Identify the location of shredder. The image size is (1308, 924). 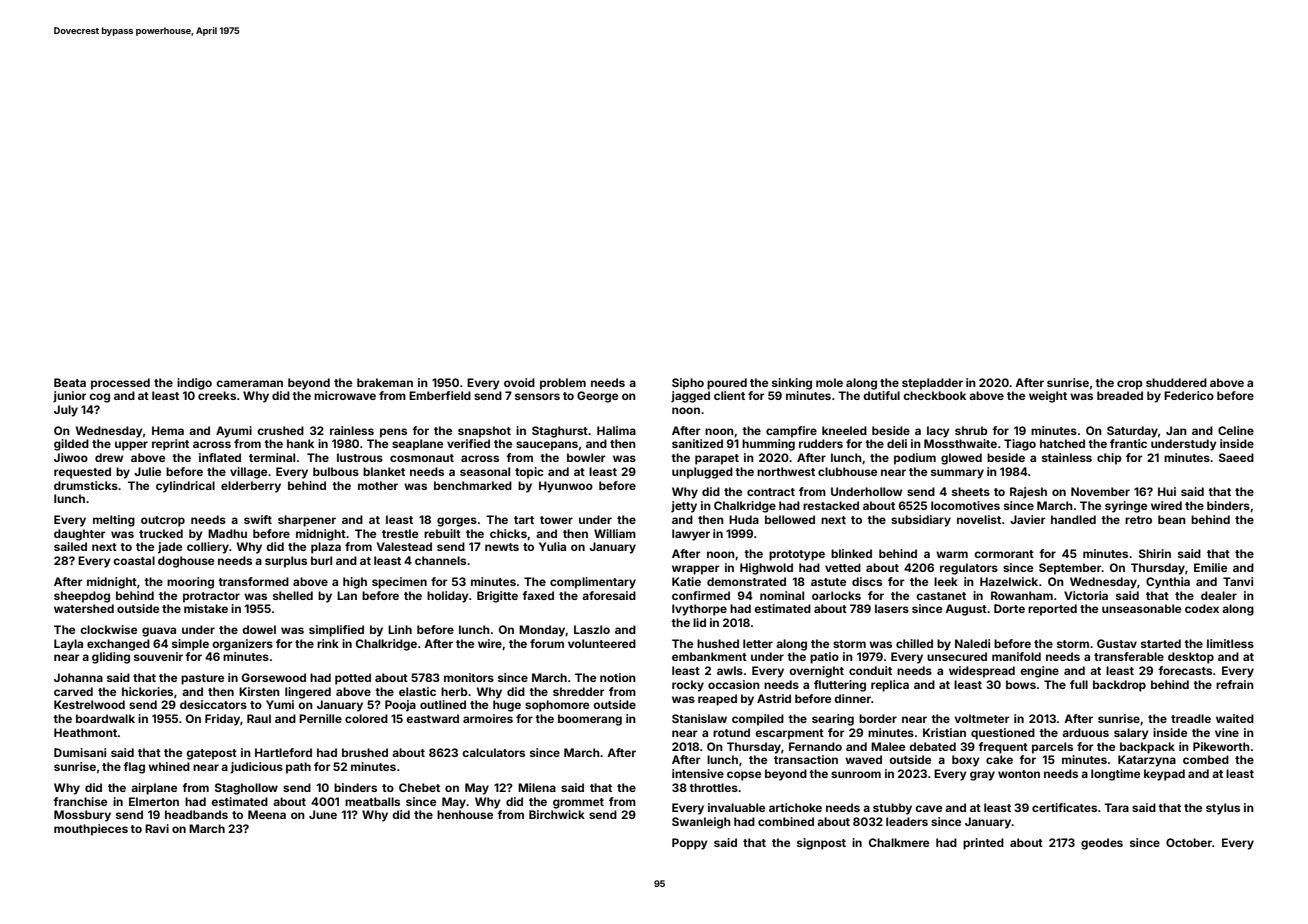
(579, 691).
